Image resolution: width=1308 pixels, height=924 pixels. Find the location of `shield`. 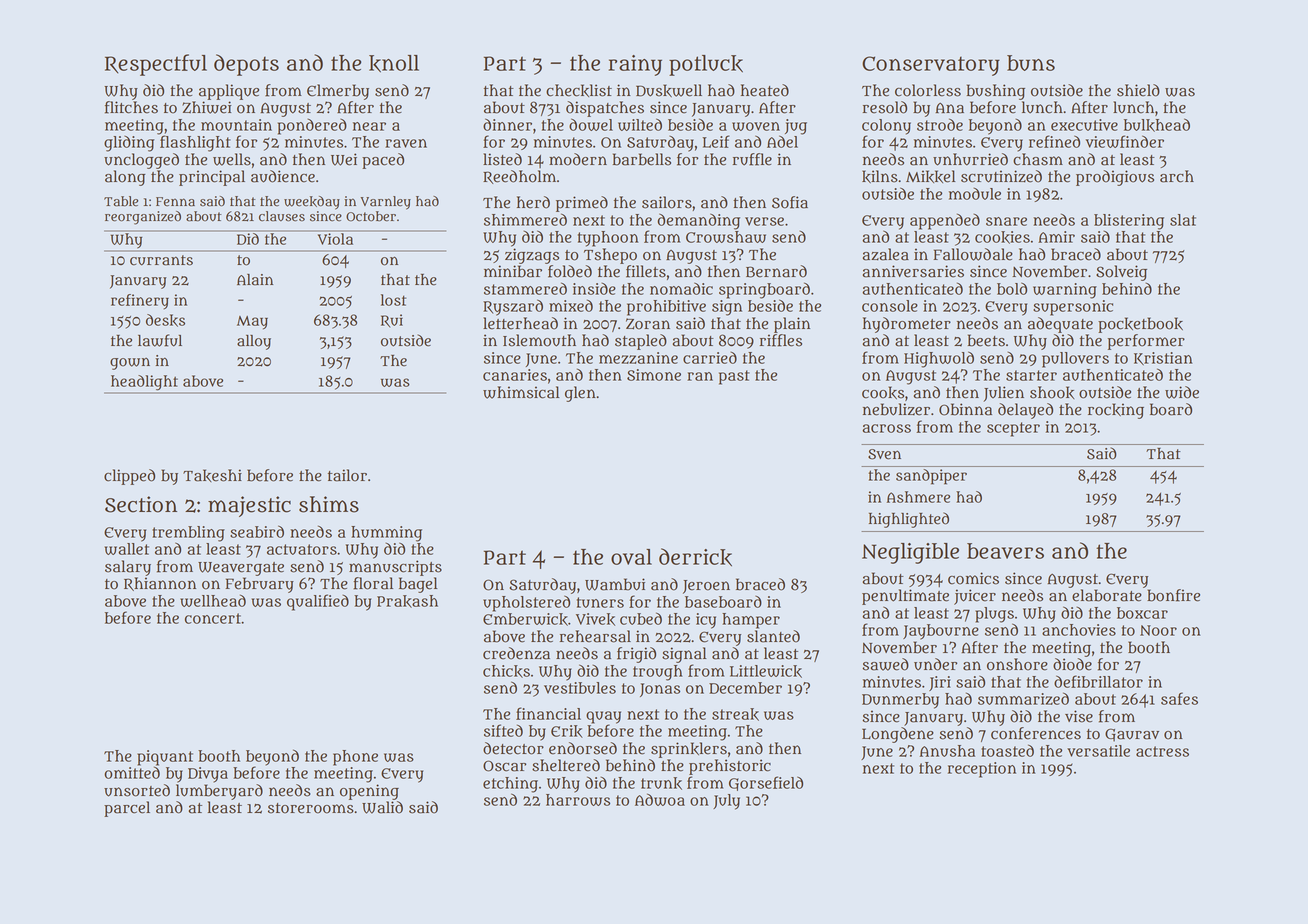

shield is located at coordinates (1138, 90).
